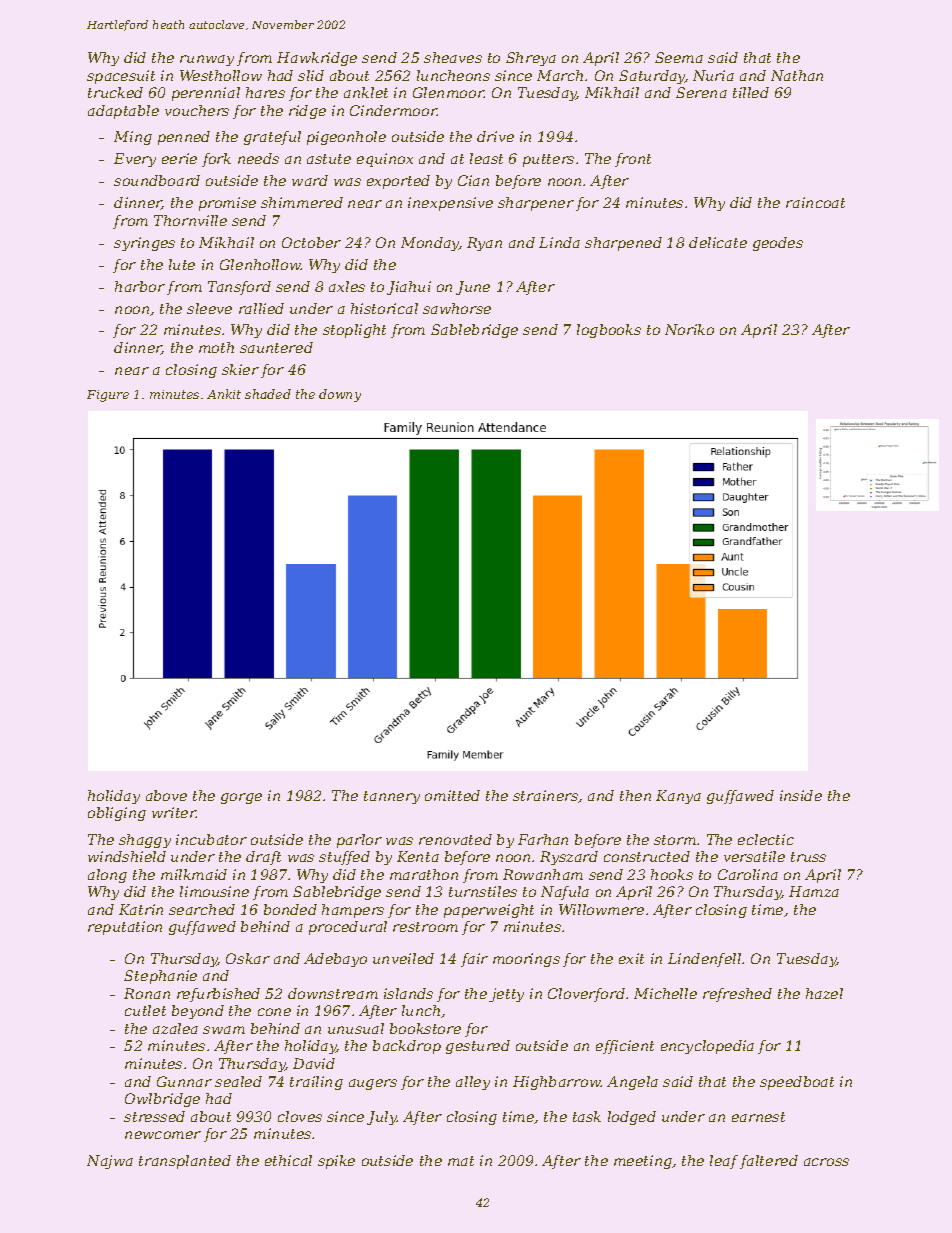  I want to click on then, so click(635, 795).
